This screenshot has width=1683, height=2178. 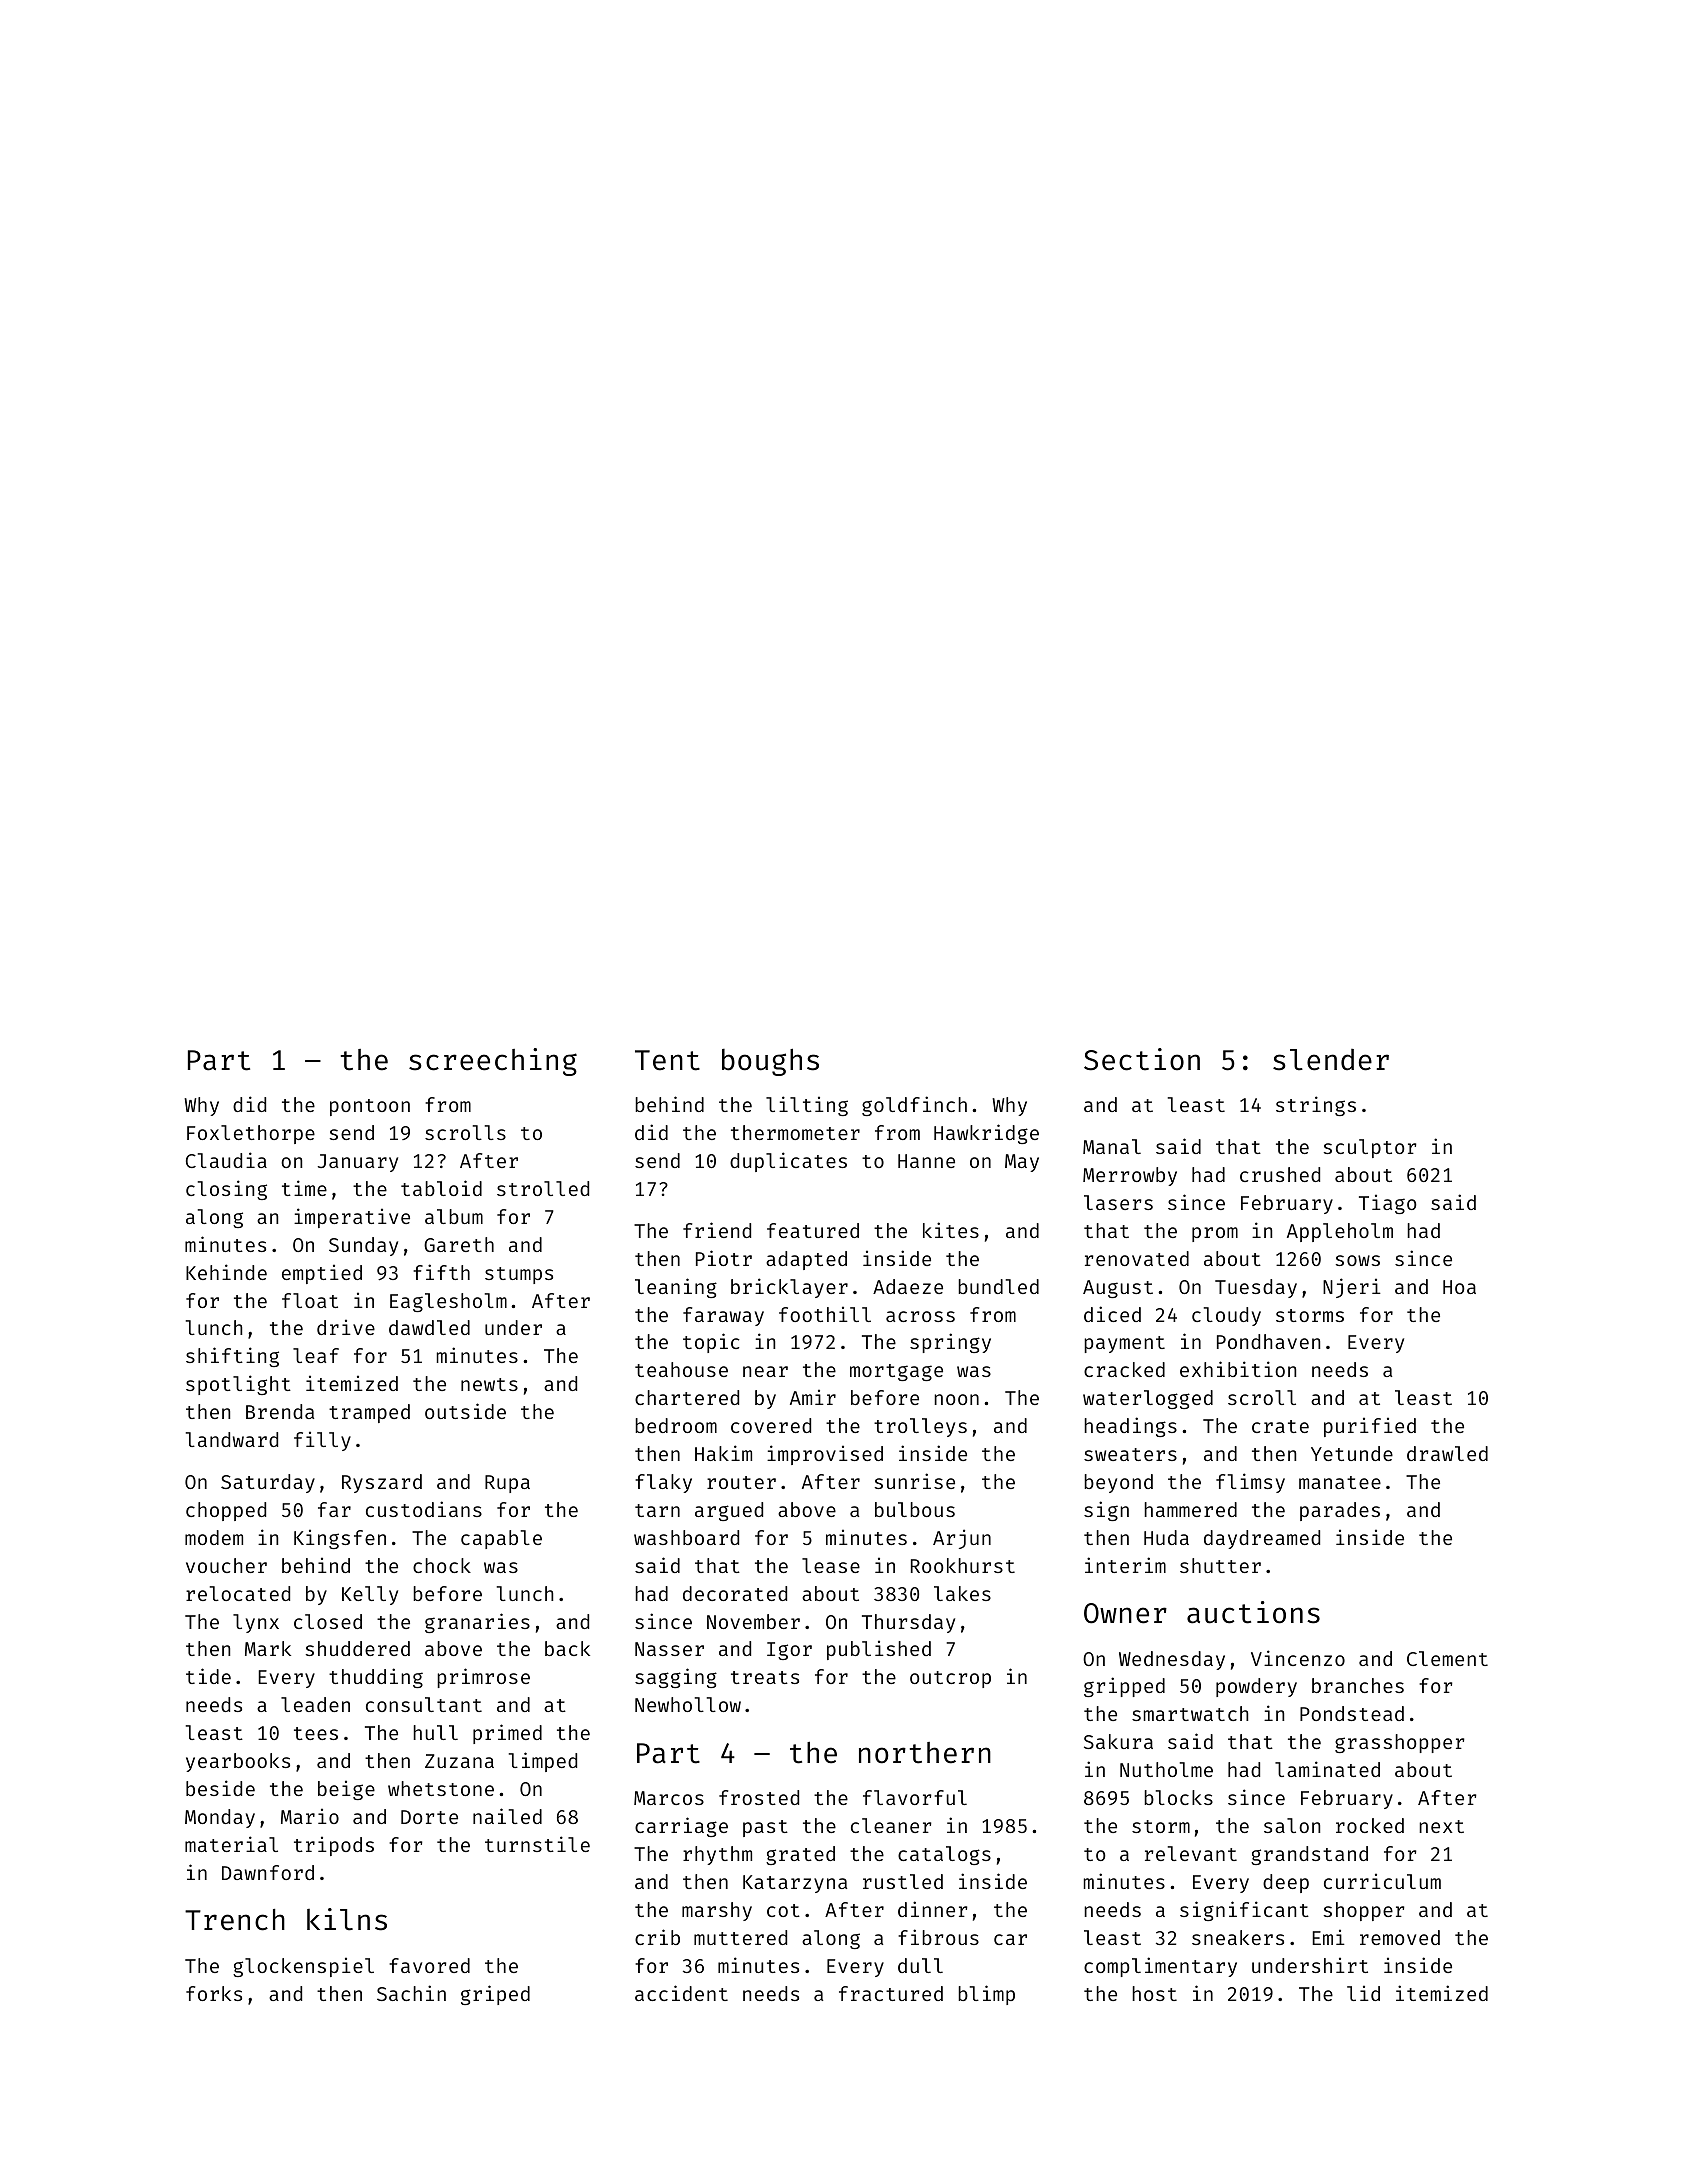 What do you see at coordinates (740, 1937) in the screenshot?
I see `muttered` at bounding box center [740, 1937].
